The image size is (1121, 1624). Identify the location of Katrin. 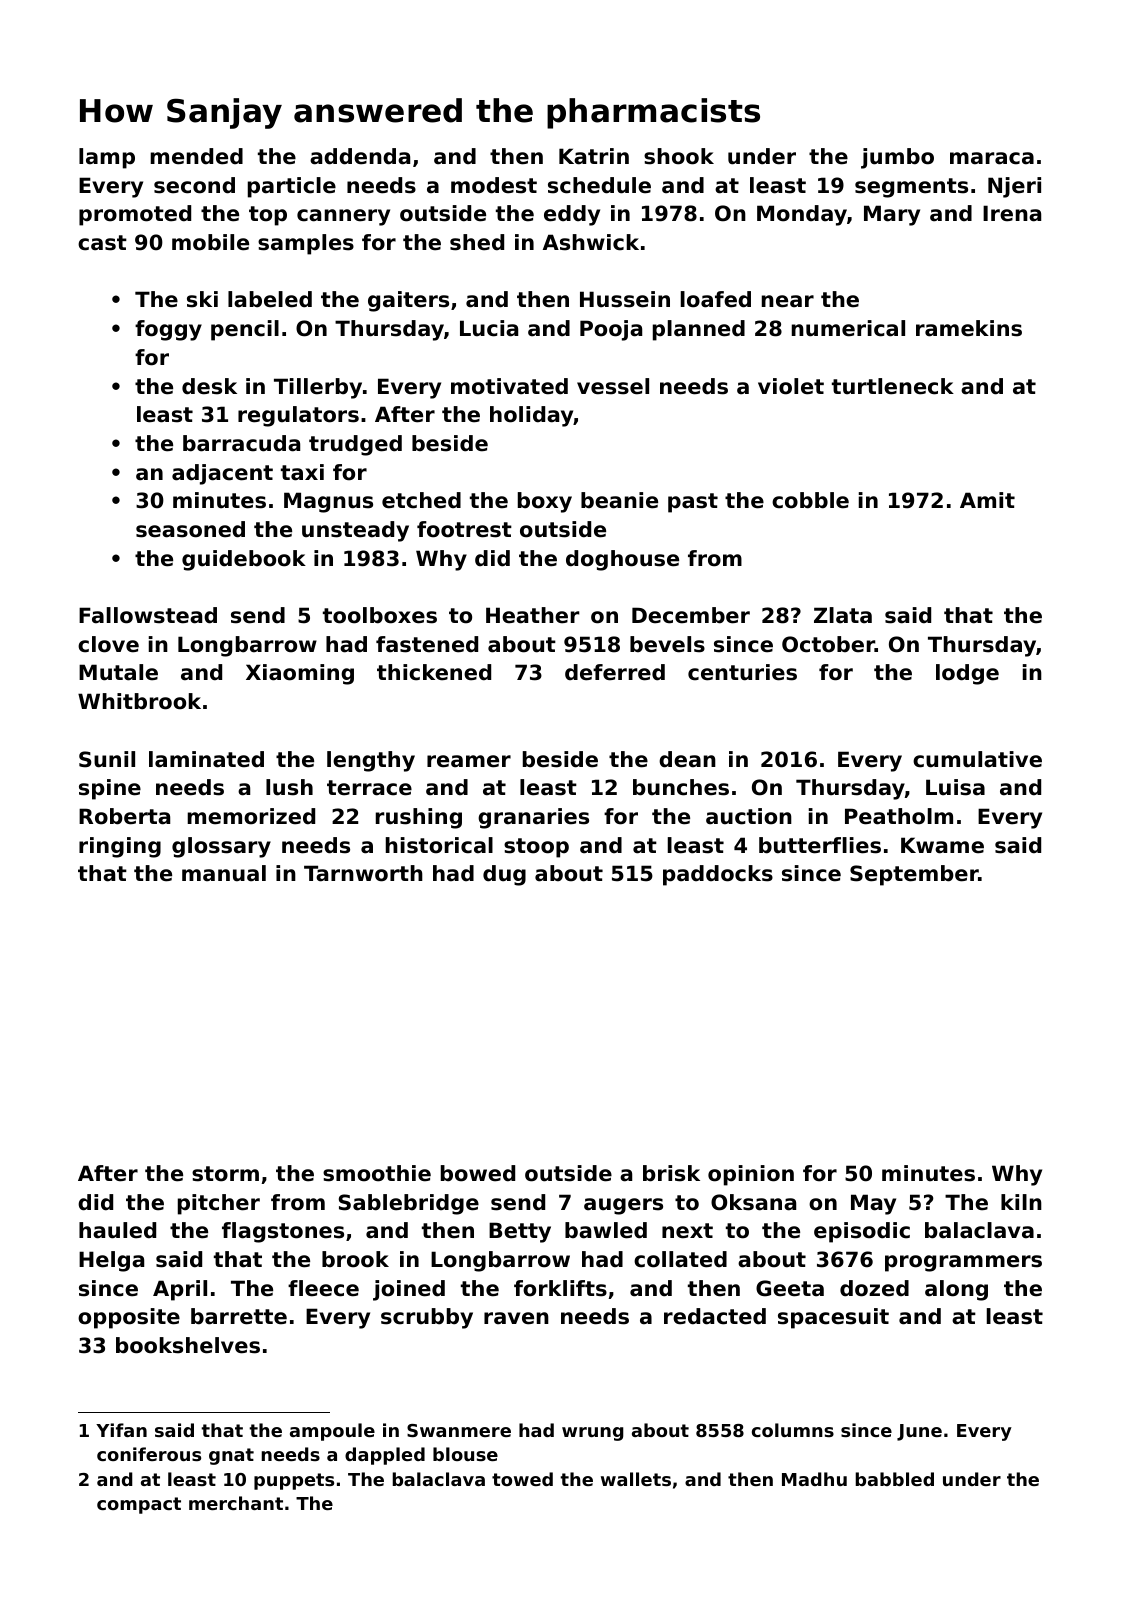
(594, 156).
